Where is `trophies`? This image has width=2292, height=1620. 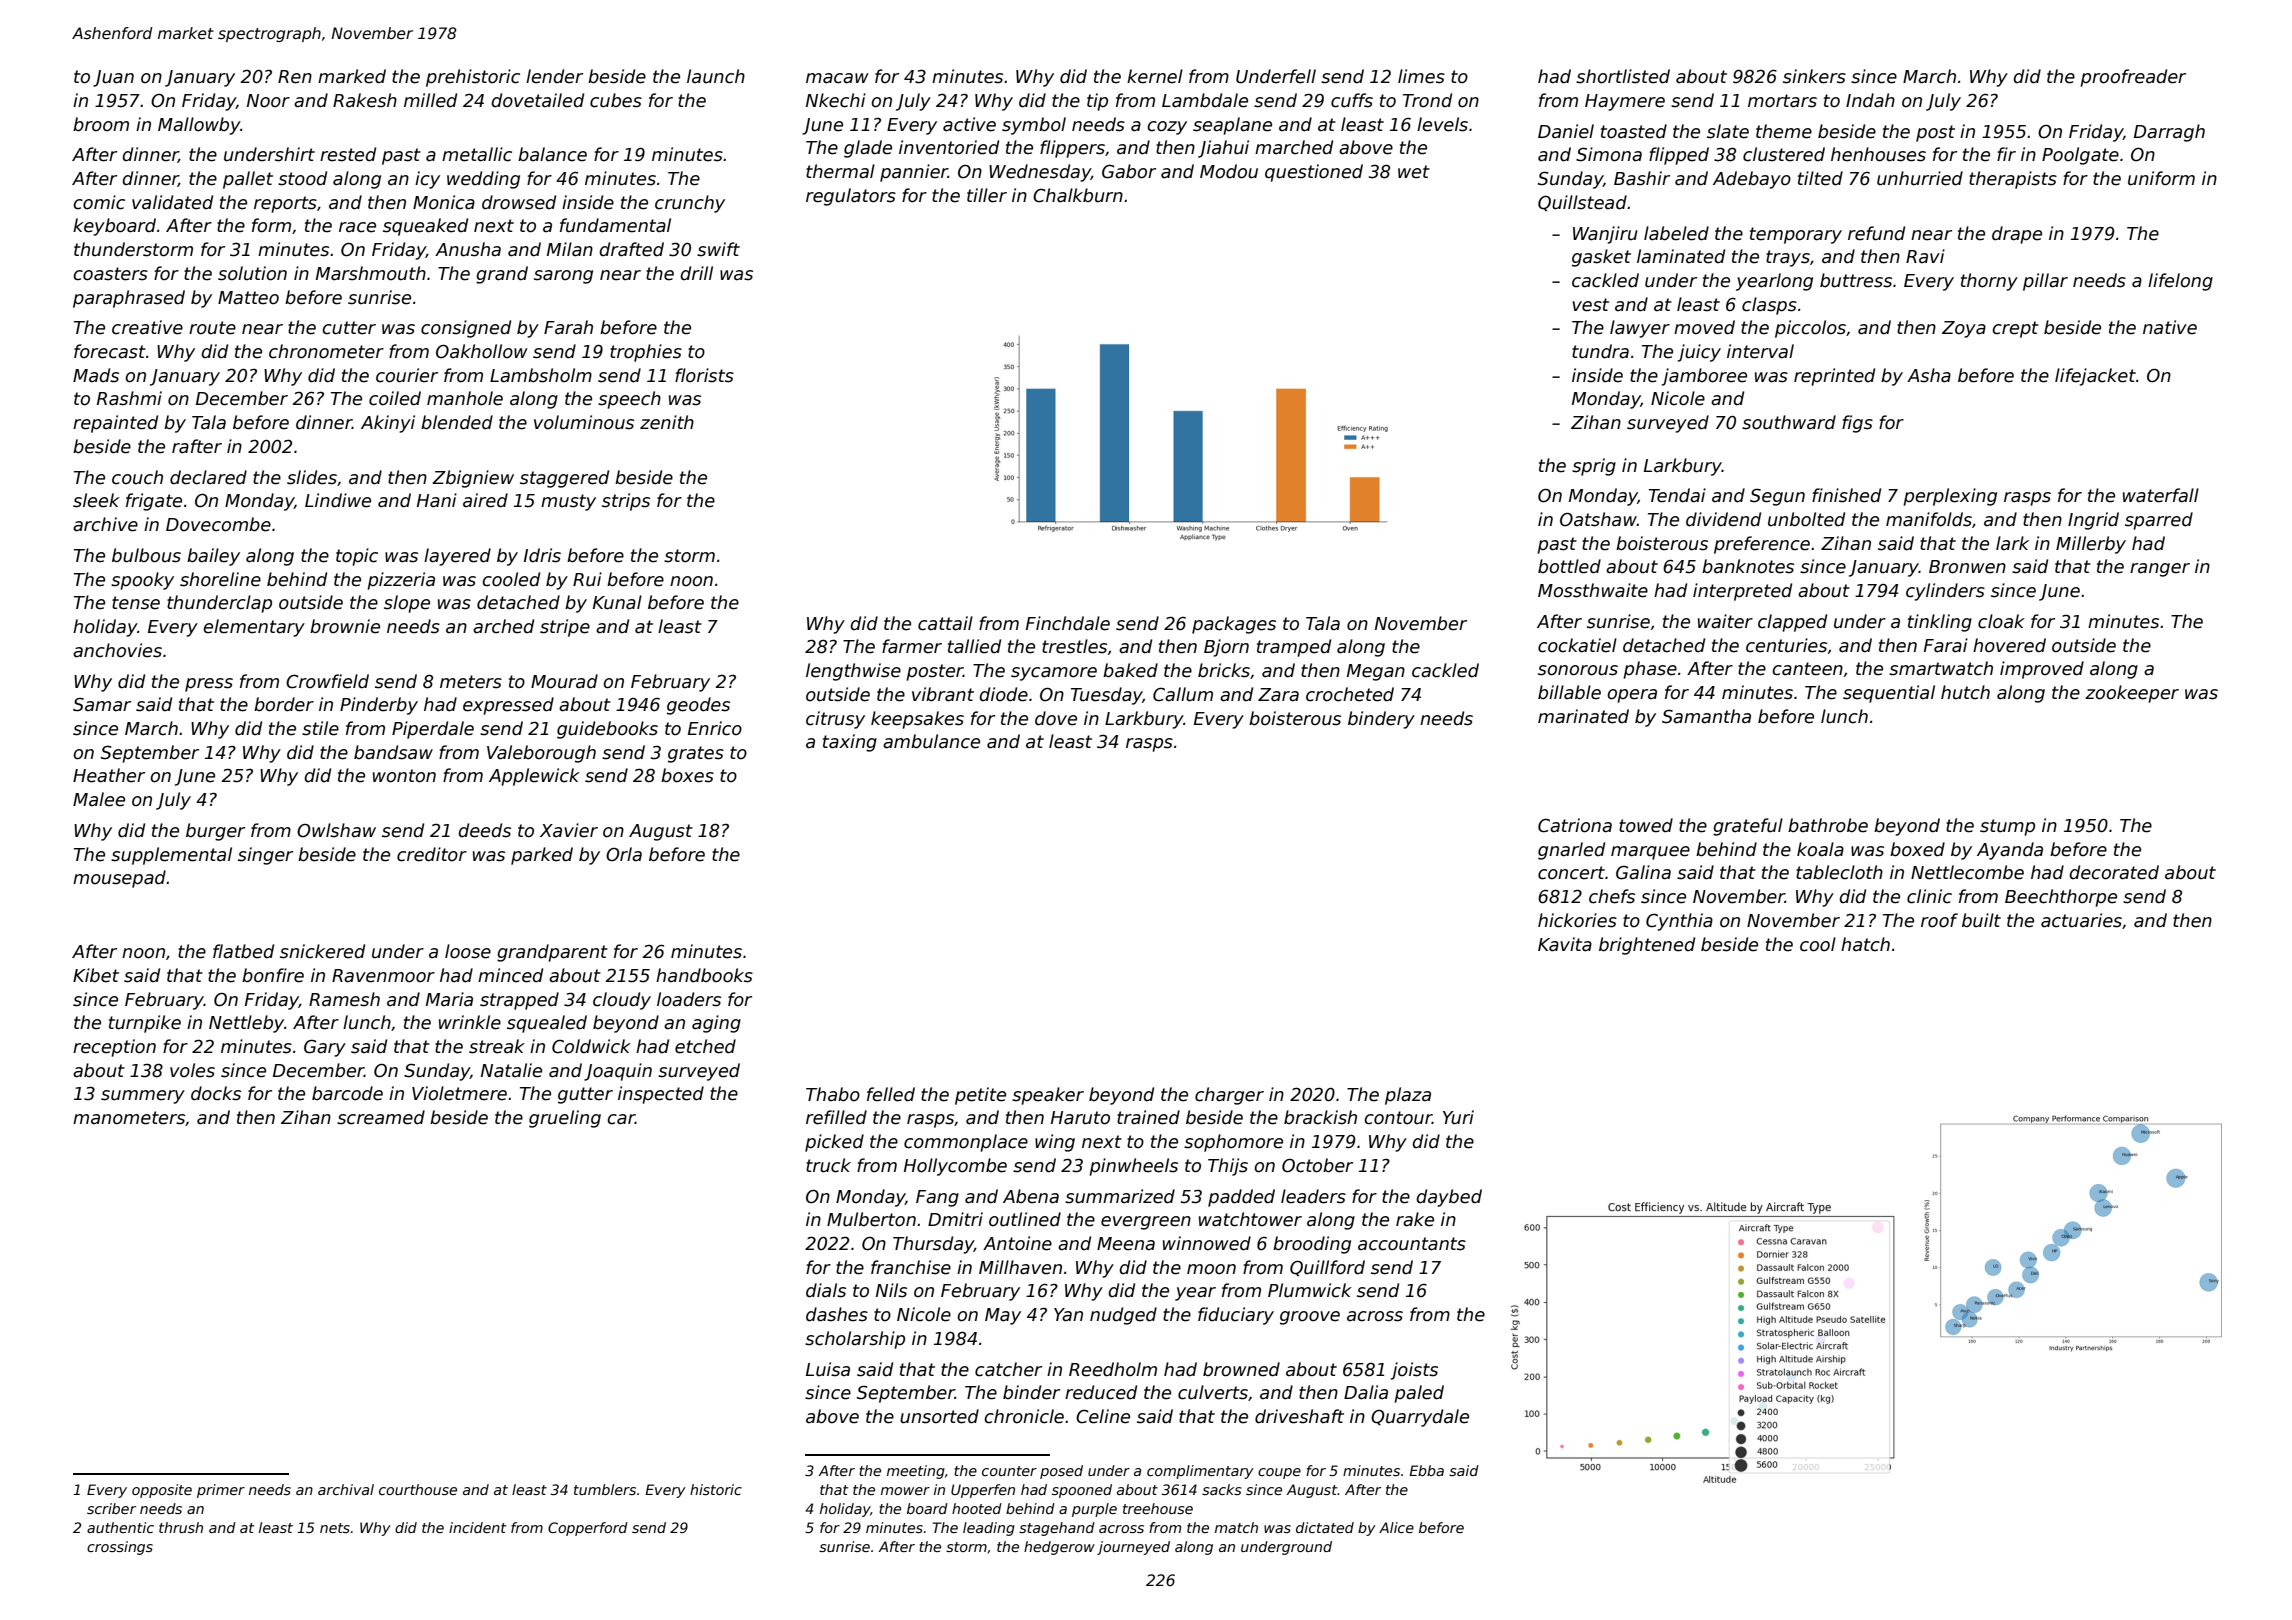
trophies is located at coordinates (646, 353).
